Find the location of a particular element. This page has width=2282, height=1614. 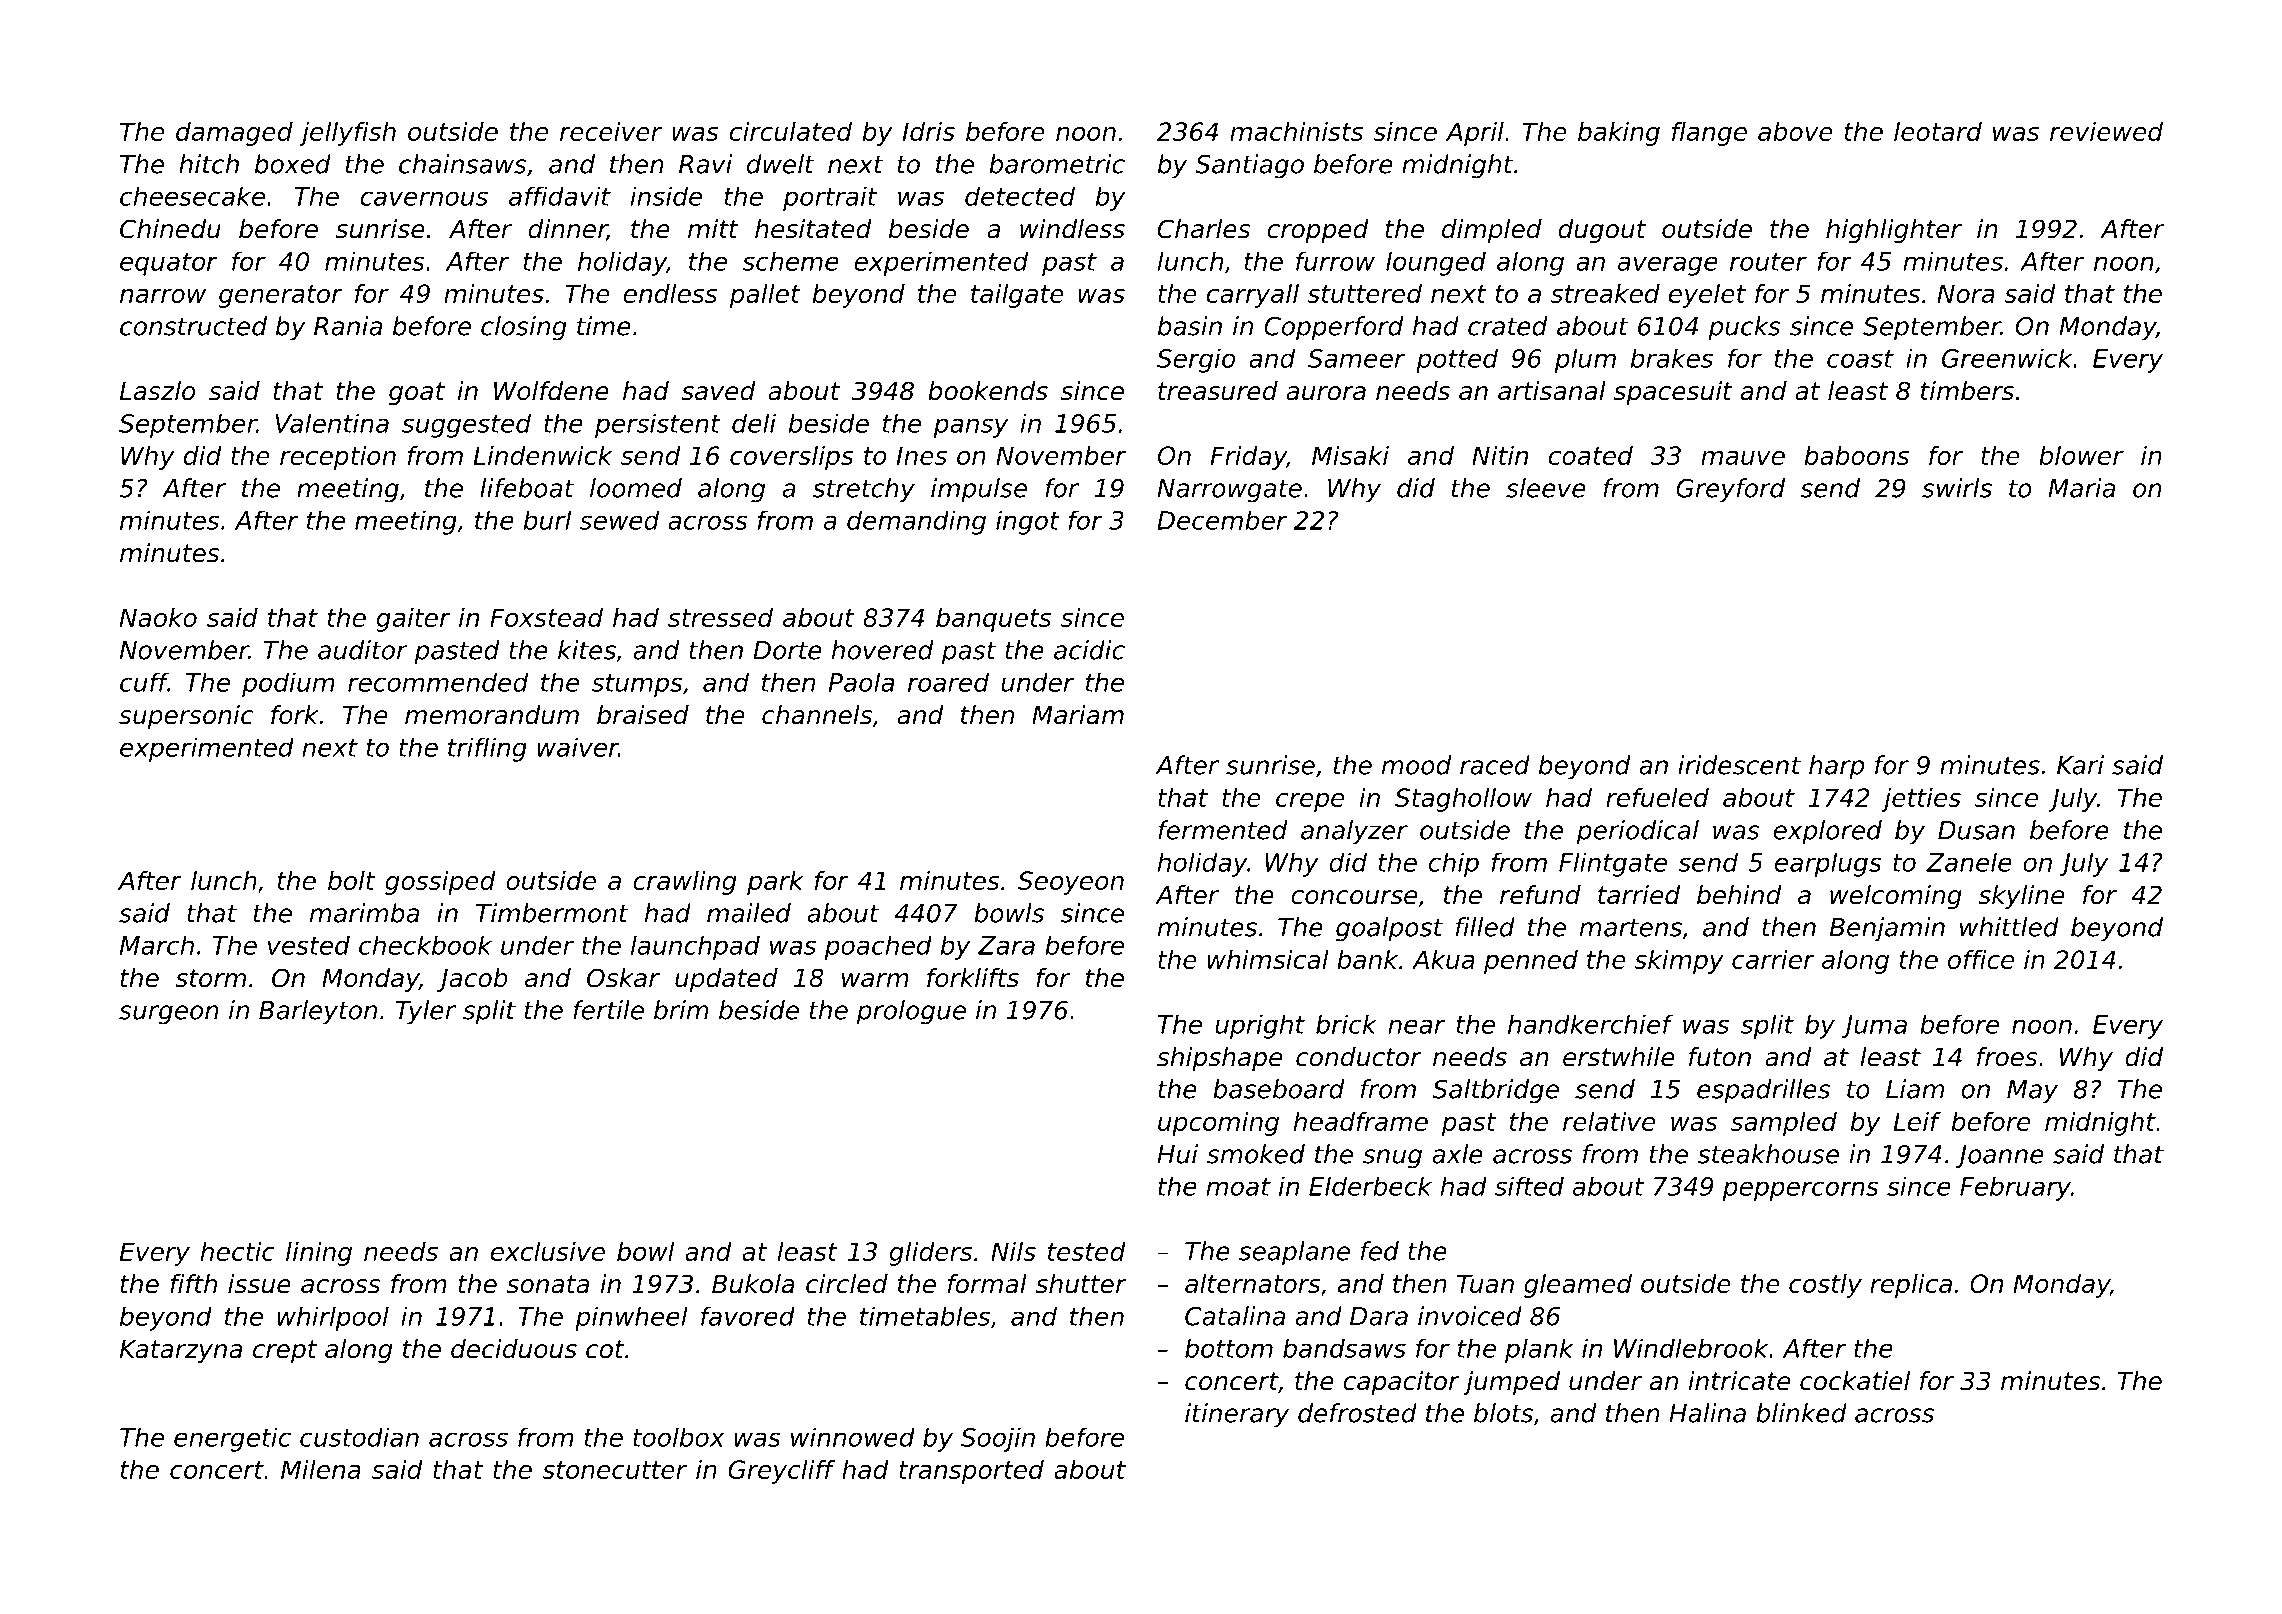

machinists is located at coordinates (1296, 131).
